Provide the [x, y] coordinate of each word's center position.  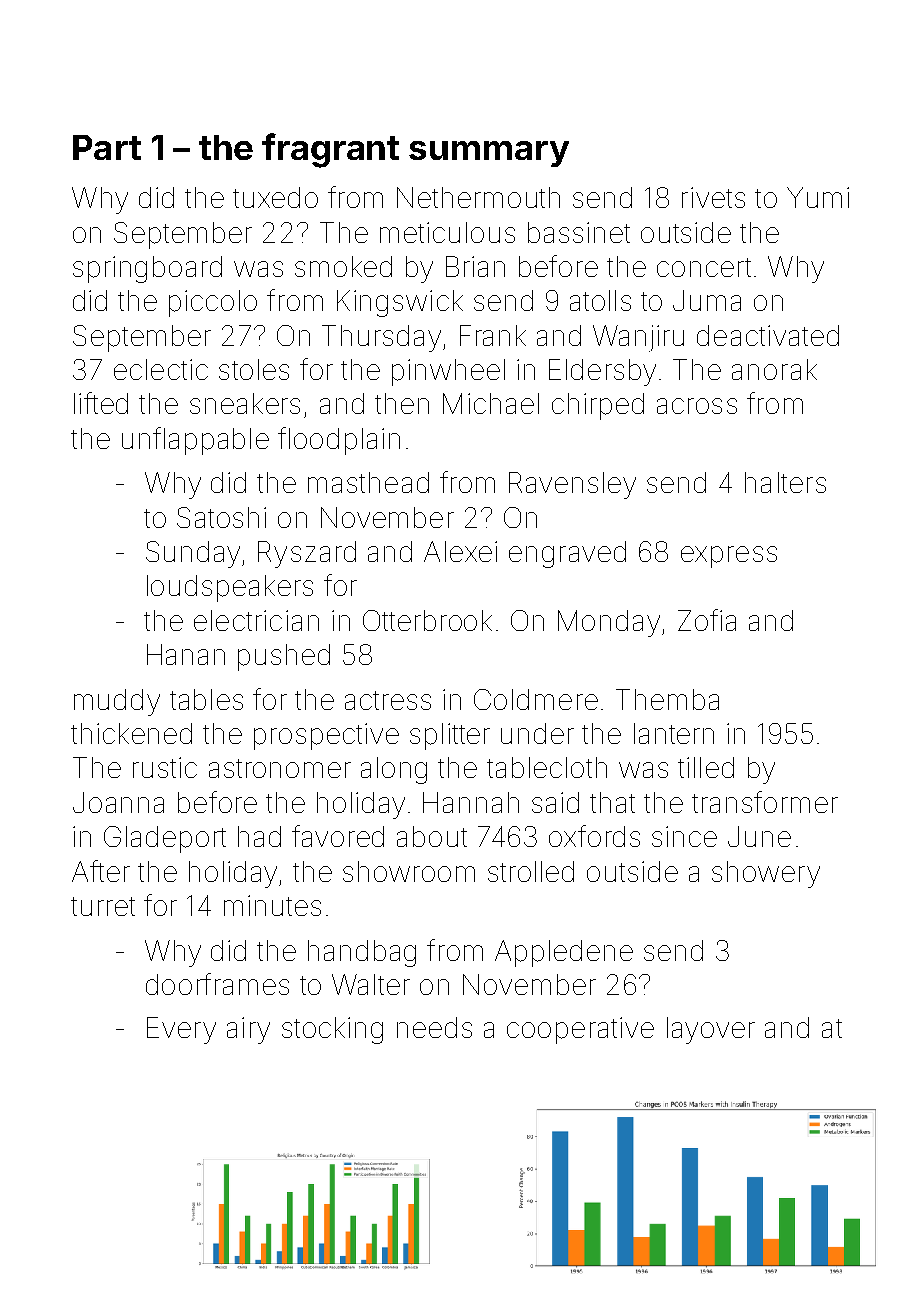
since [684, 836]
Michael [491, 403]
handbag [362, 953]
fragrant [330, 150]
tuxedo [275, 197]
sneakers [245, 403]
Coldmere [536, 699]
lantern [674, 733]
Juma [707, 300]
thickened [131, 733]
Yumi [818, 197]
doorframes [217, 984]
